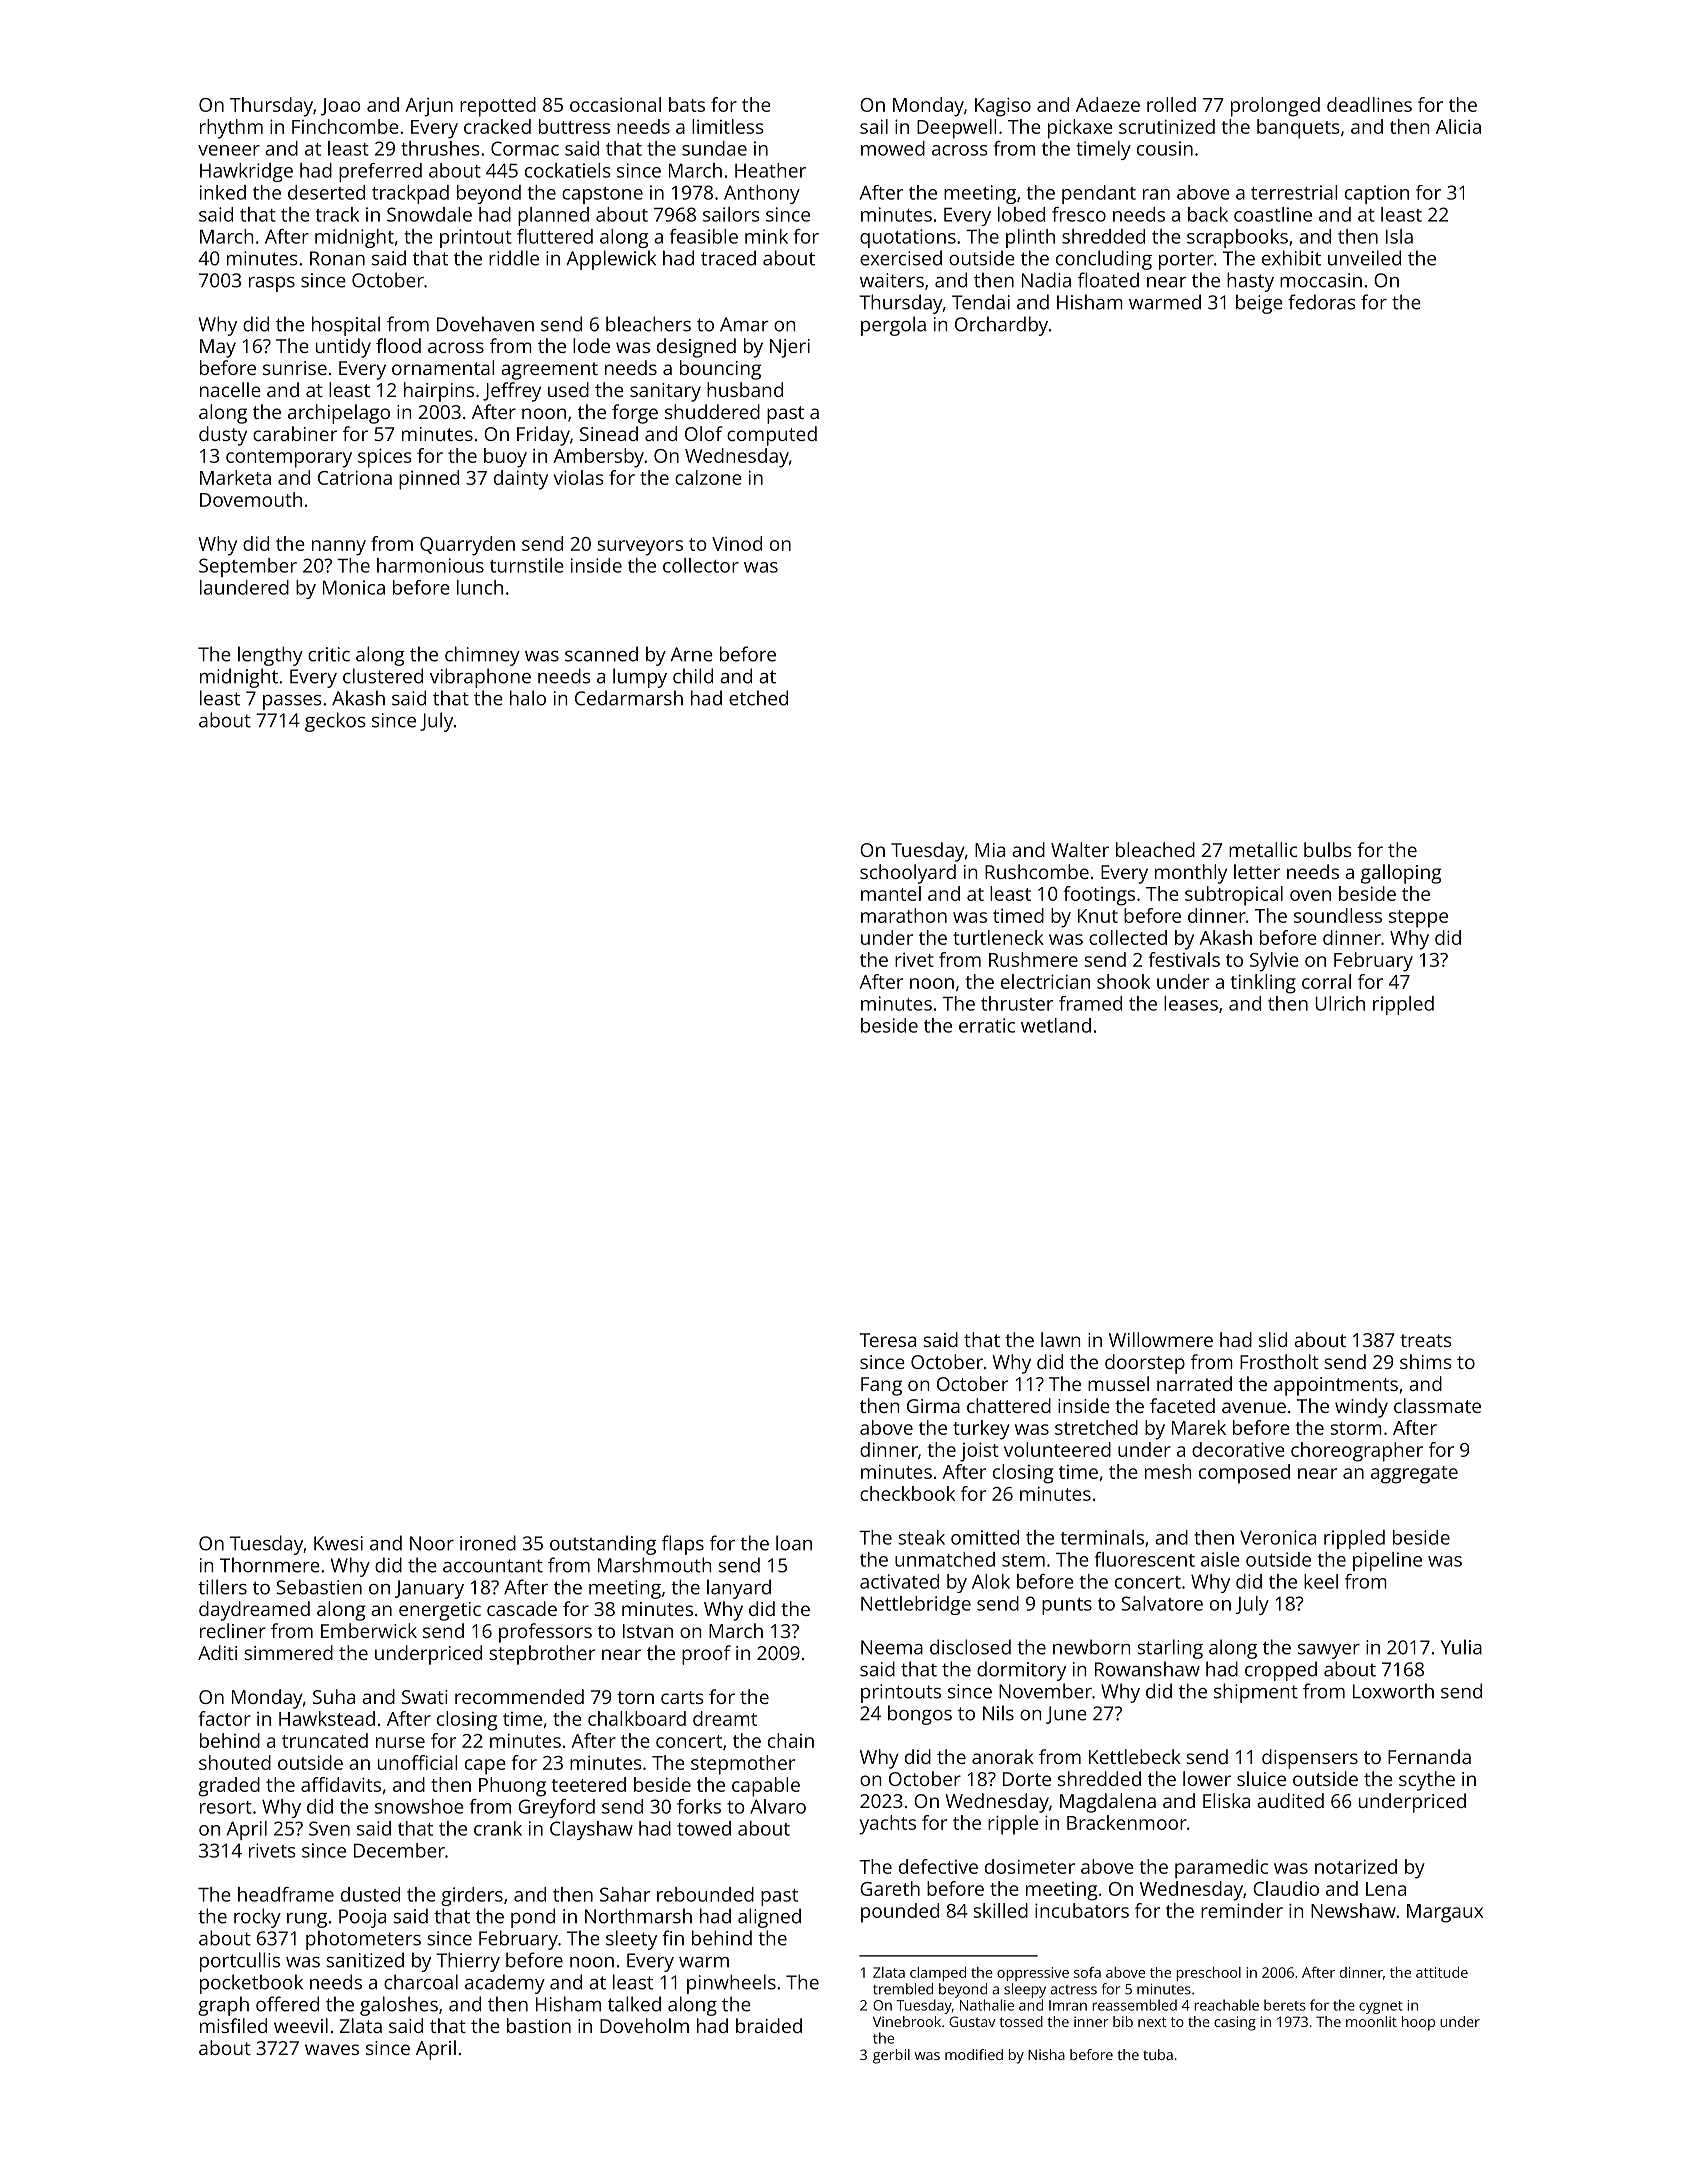  Describe the element at coordinates (329, 1828) in the image. I see `Sven` at that location.
